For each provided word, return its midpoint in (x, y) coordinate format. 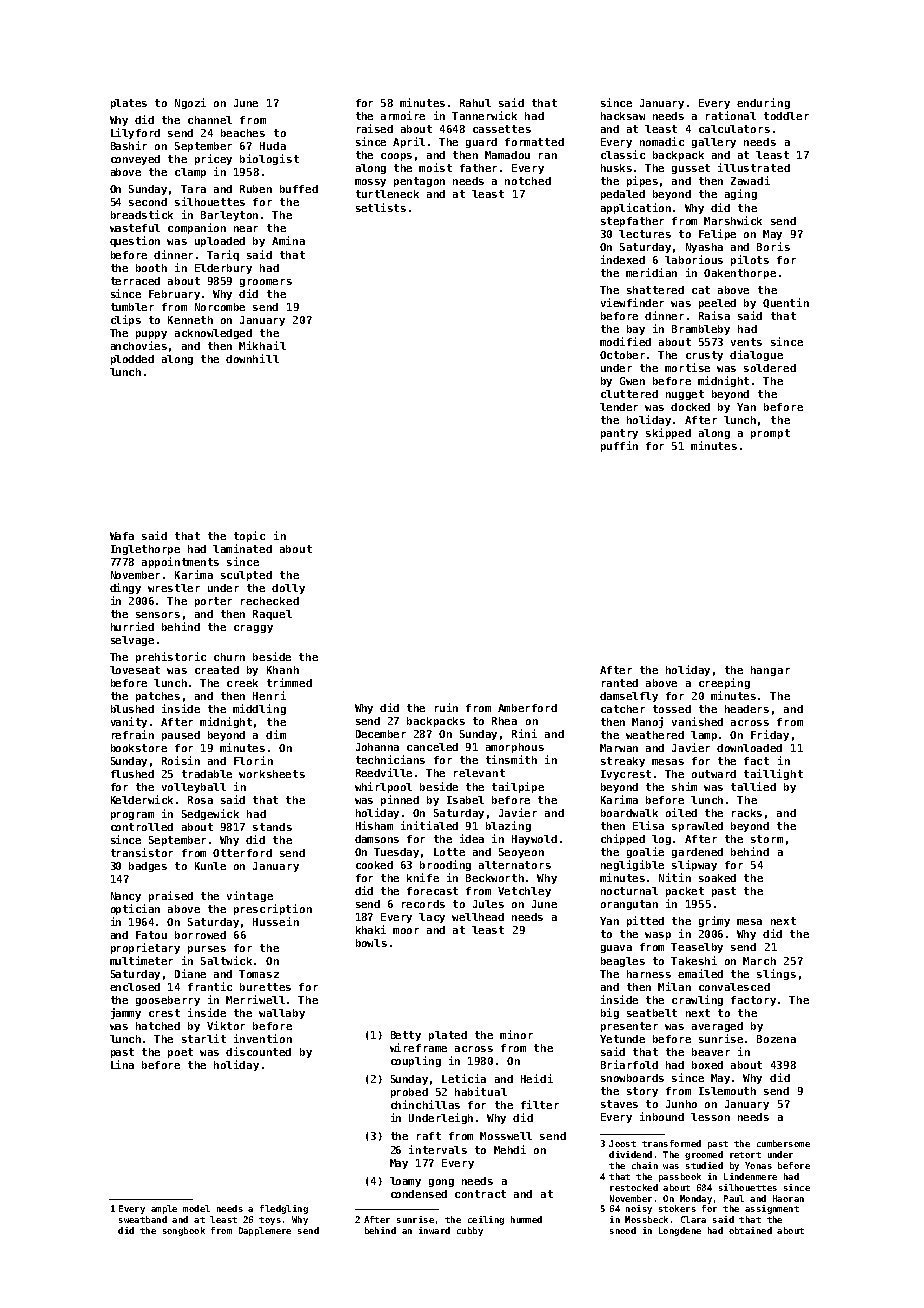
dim (276, 734)
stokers (677, 1208)
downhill (252, 358)
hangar (770, 671)
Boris (773, 246)
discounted (258, 1051)
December (381, 734)
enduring (763, 103)
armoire (403, 115)
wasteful (135, 228)
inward (434, 1230)
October (622, 355)
